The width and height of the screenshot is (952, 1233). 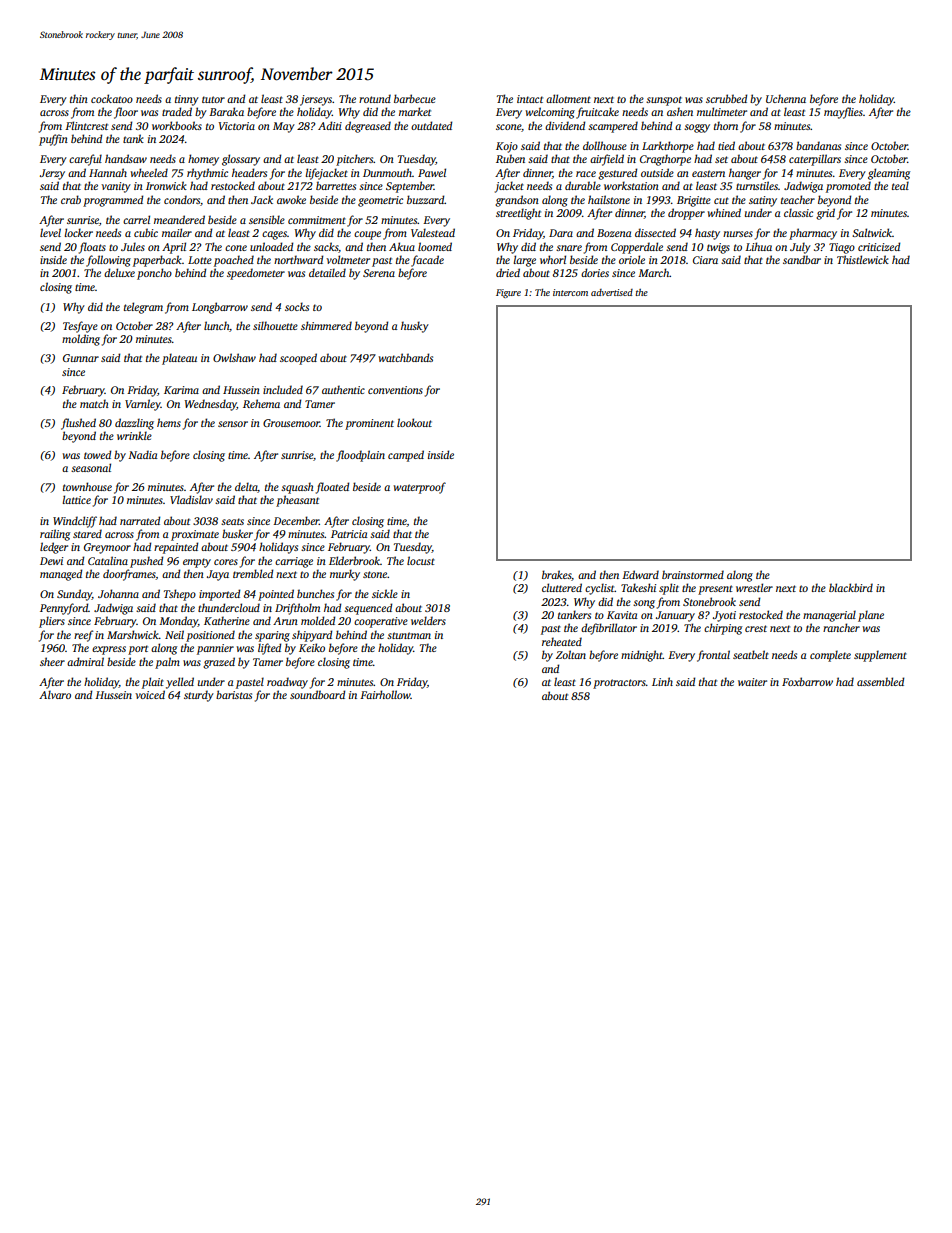 I want to click on lookout, so click(x=414, y=422).
